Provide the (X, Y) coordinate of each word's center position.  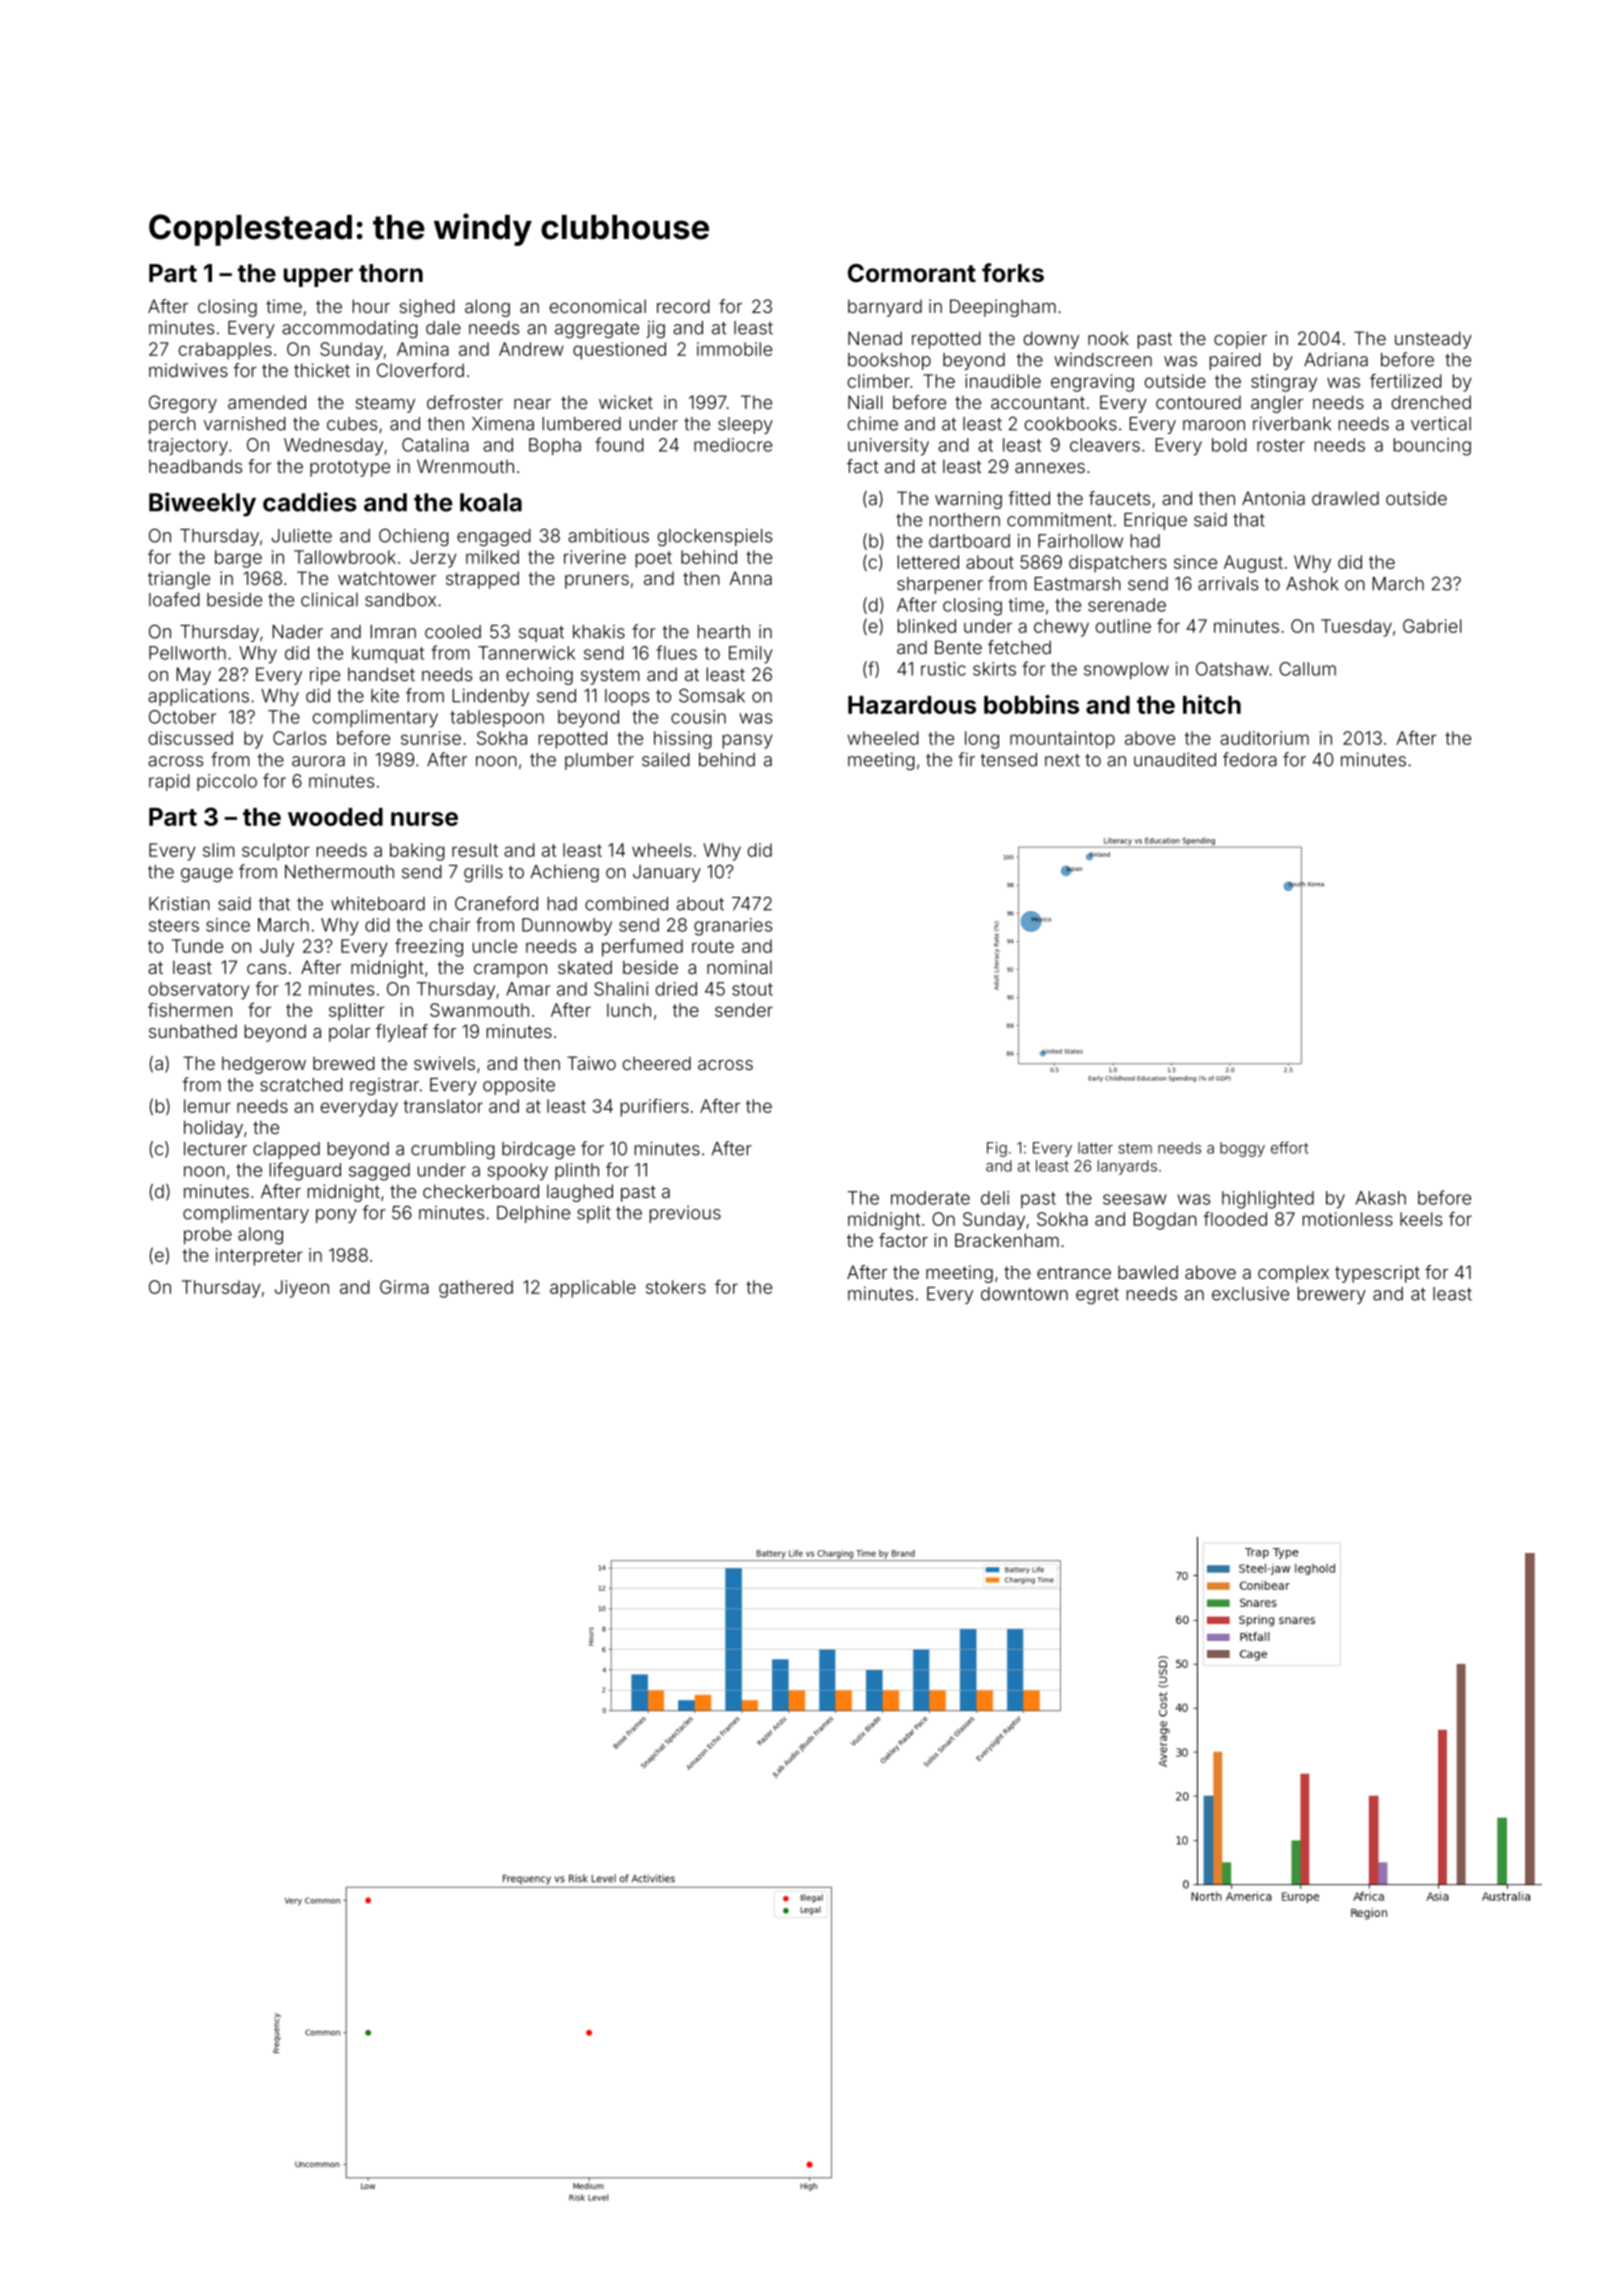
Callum (1307, 669)
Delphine (533, 1214)
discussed (191, 738)
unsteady (1433, 340)
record (683, 306)
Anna (750, 578)
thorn (391, 273)
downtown (1024, 1294)
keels (1421, 1219)
